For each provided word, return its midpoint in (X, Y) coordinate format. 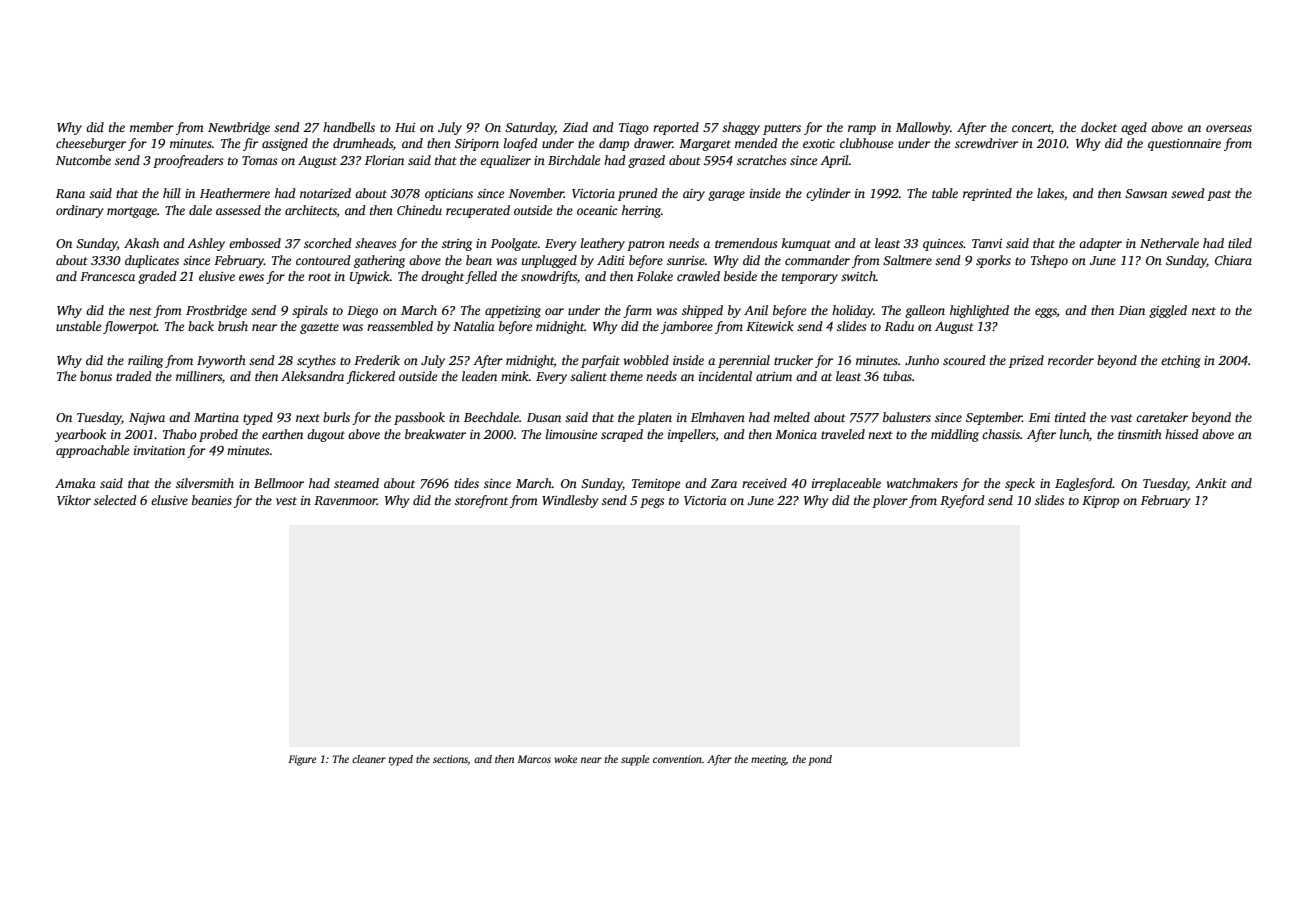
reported (676, 128)
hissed (1182, 434)
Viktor (74, 500)
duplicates (152, 261)
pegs (652, 503)
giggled (1168, 311)
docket (1099, 127)
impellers (692, 435)
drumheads (363, 143)
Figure (302, 760)
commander (817, 260)
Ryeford (962, 501)
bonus (96, 376)
